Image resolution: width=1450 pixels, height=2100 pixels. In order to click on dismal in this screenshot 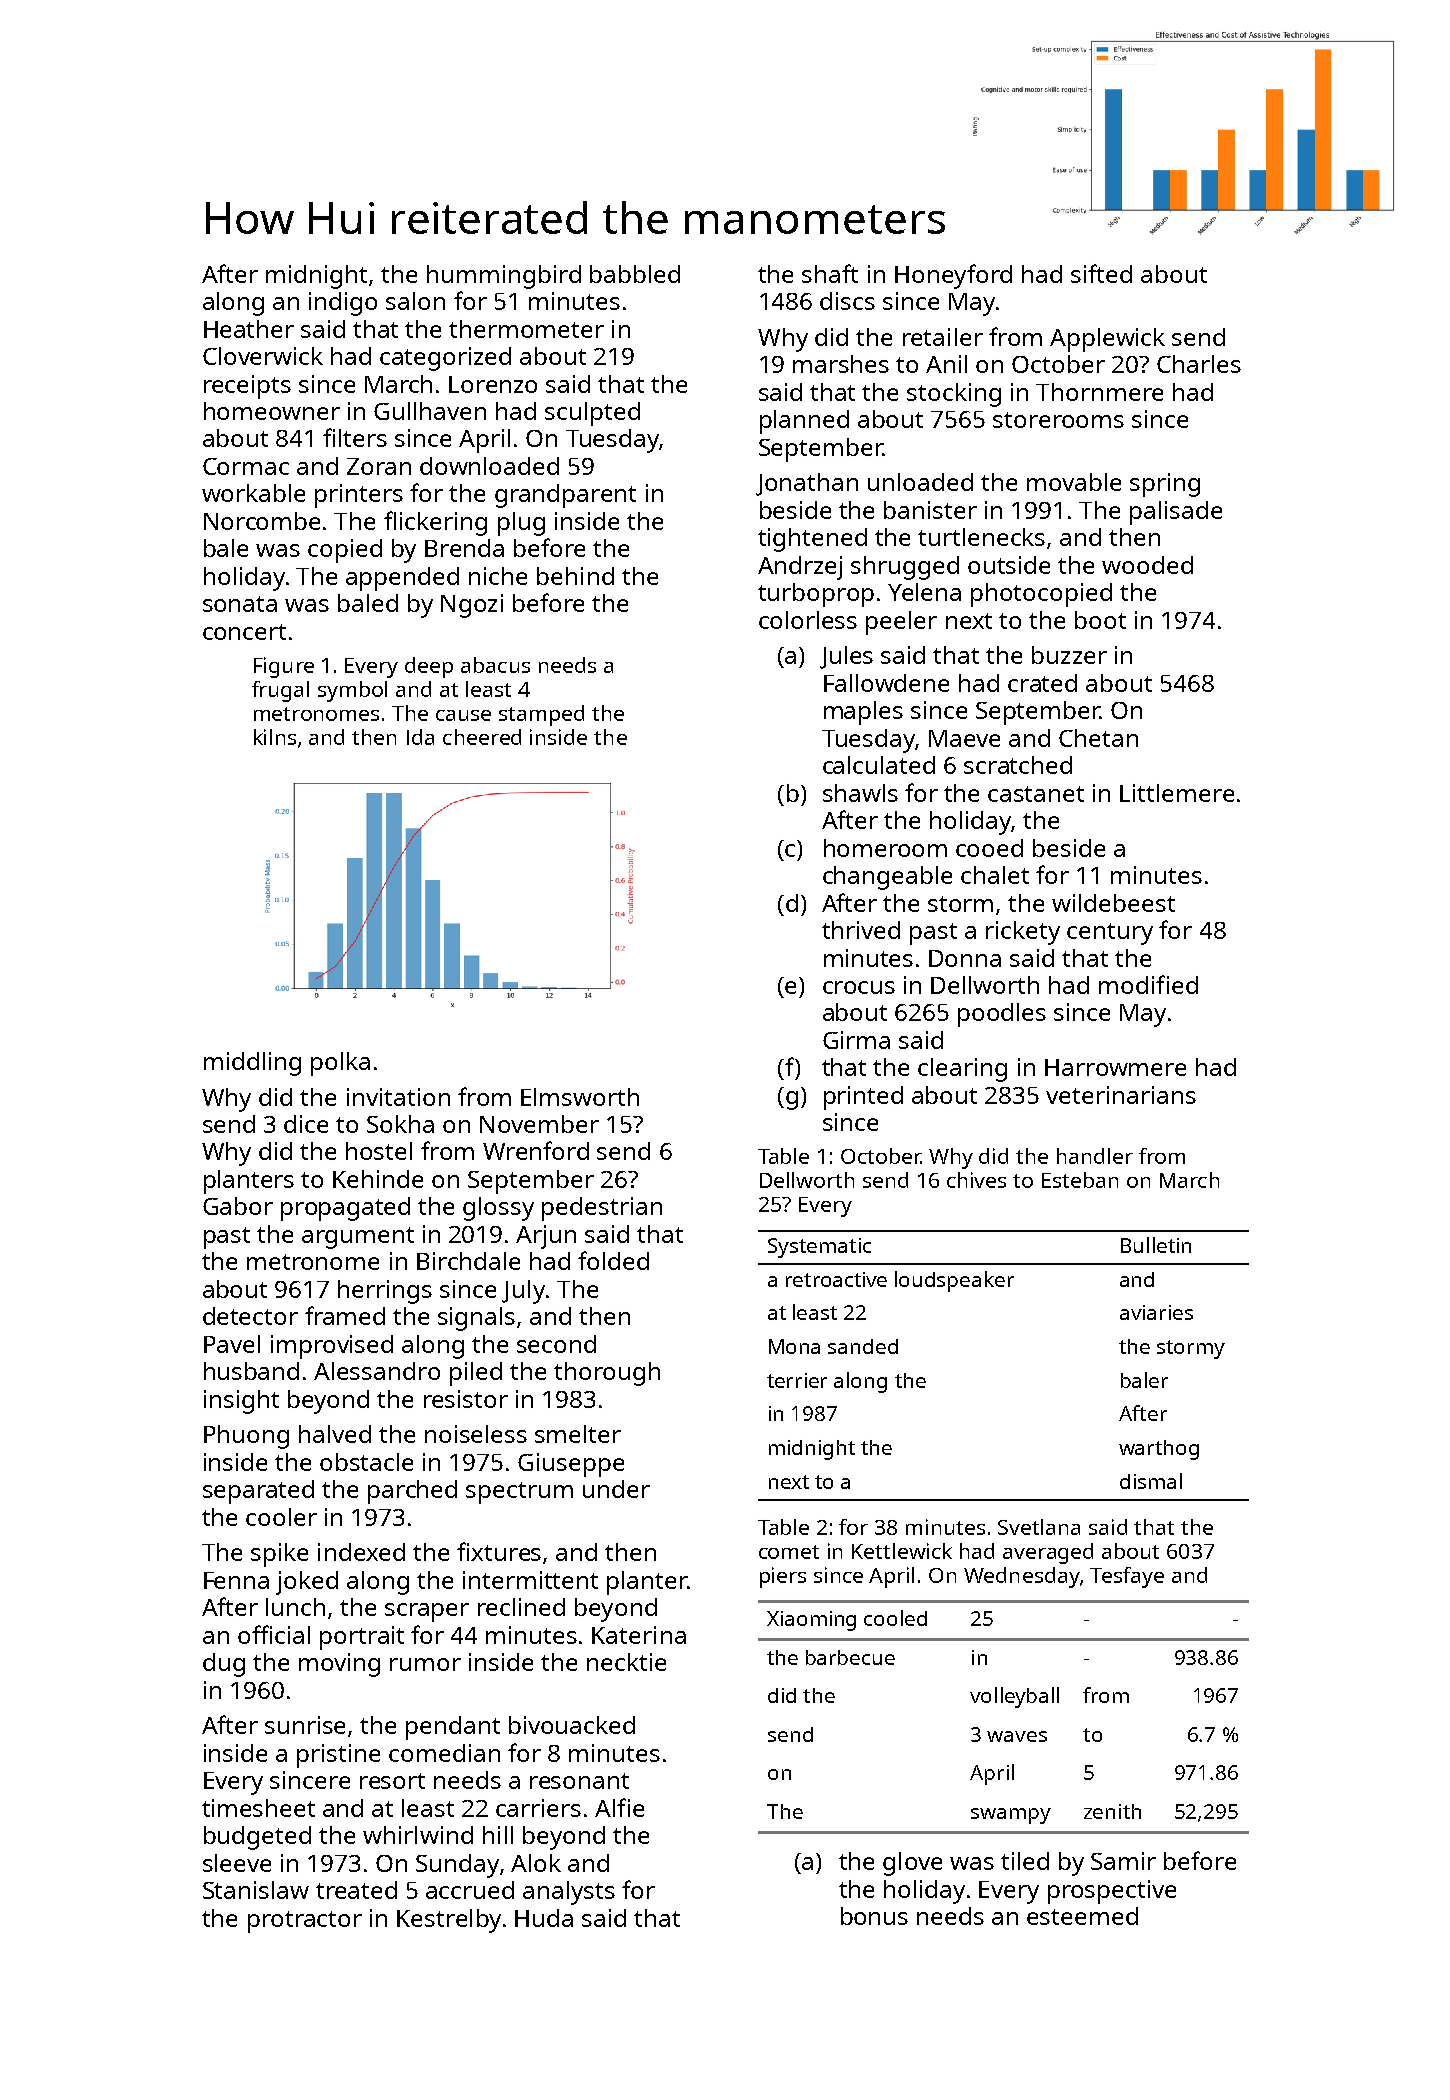, I will do `click(1151, 1481)`.
